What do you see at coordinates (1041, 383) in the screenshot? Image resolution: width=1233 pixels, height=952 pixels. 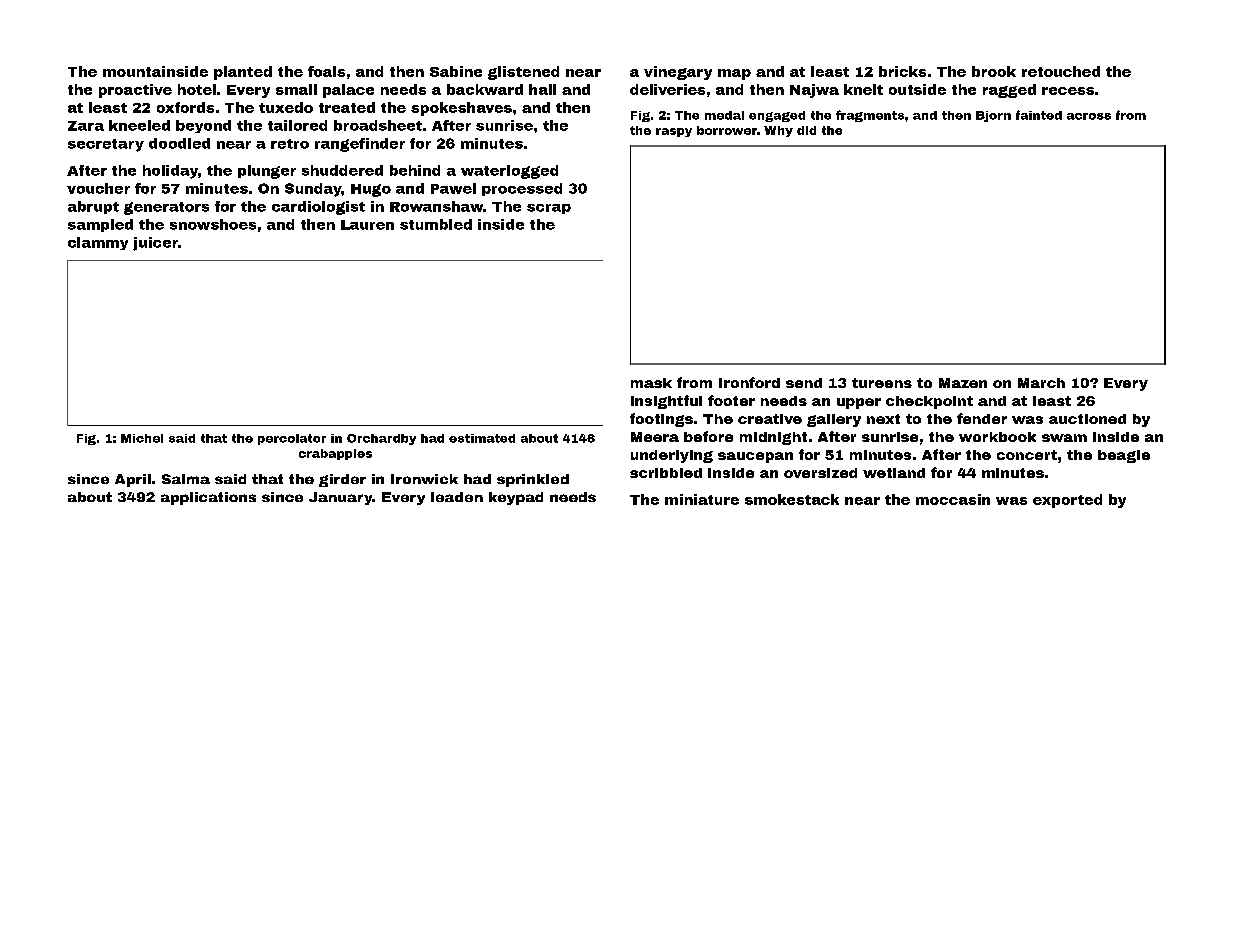 I see `March` at bounding box center [1041, 383].
